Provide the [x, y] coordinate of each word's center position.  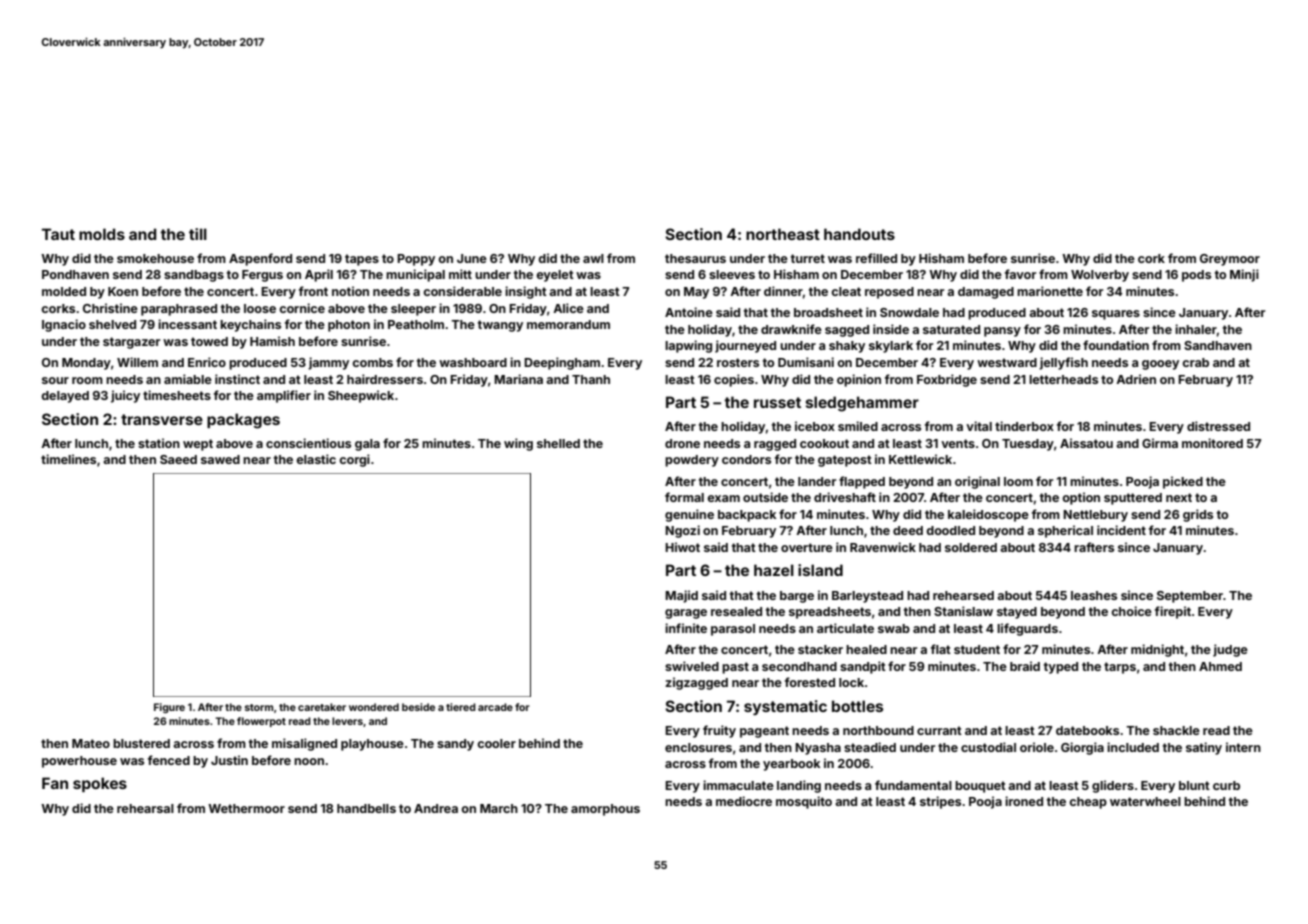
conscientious [308, 443]
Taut [58, 234]
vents [958, 443]
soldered [971, 547]
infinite [686, 628]
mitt [460, 274]
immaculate [738, 785]
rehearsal [145, 808]
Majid [681, 596]
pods [1196, 276]
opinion [859, 380]
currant [939, 730]
